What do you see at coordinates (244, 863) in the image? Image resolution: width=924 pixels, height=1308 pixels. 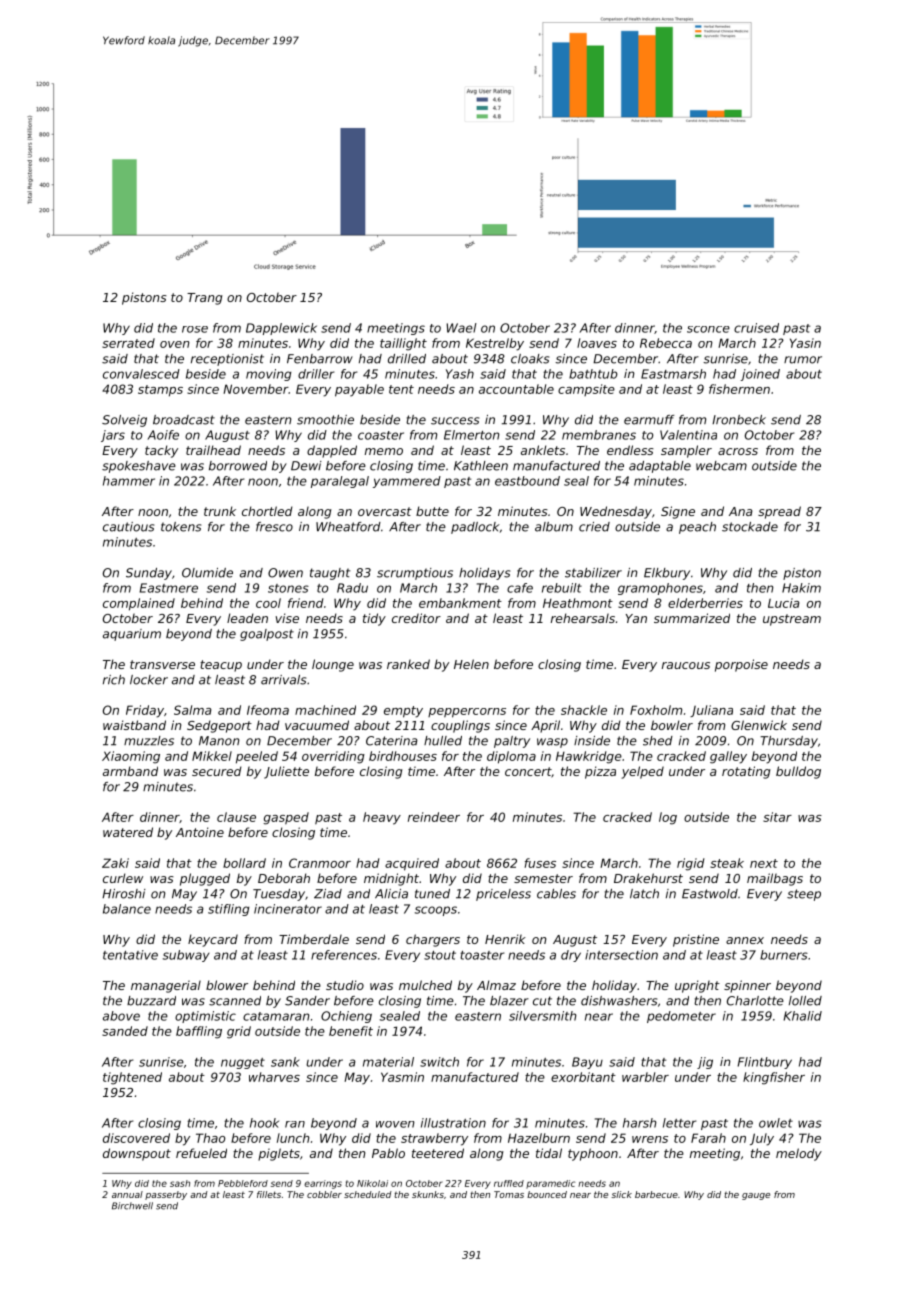 I see `bollard` at bounding box center [244, 863].
